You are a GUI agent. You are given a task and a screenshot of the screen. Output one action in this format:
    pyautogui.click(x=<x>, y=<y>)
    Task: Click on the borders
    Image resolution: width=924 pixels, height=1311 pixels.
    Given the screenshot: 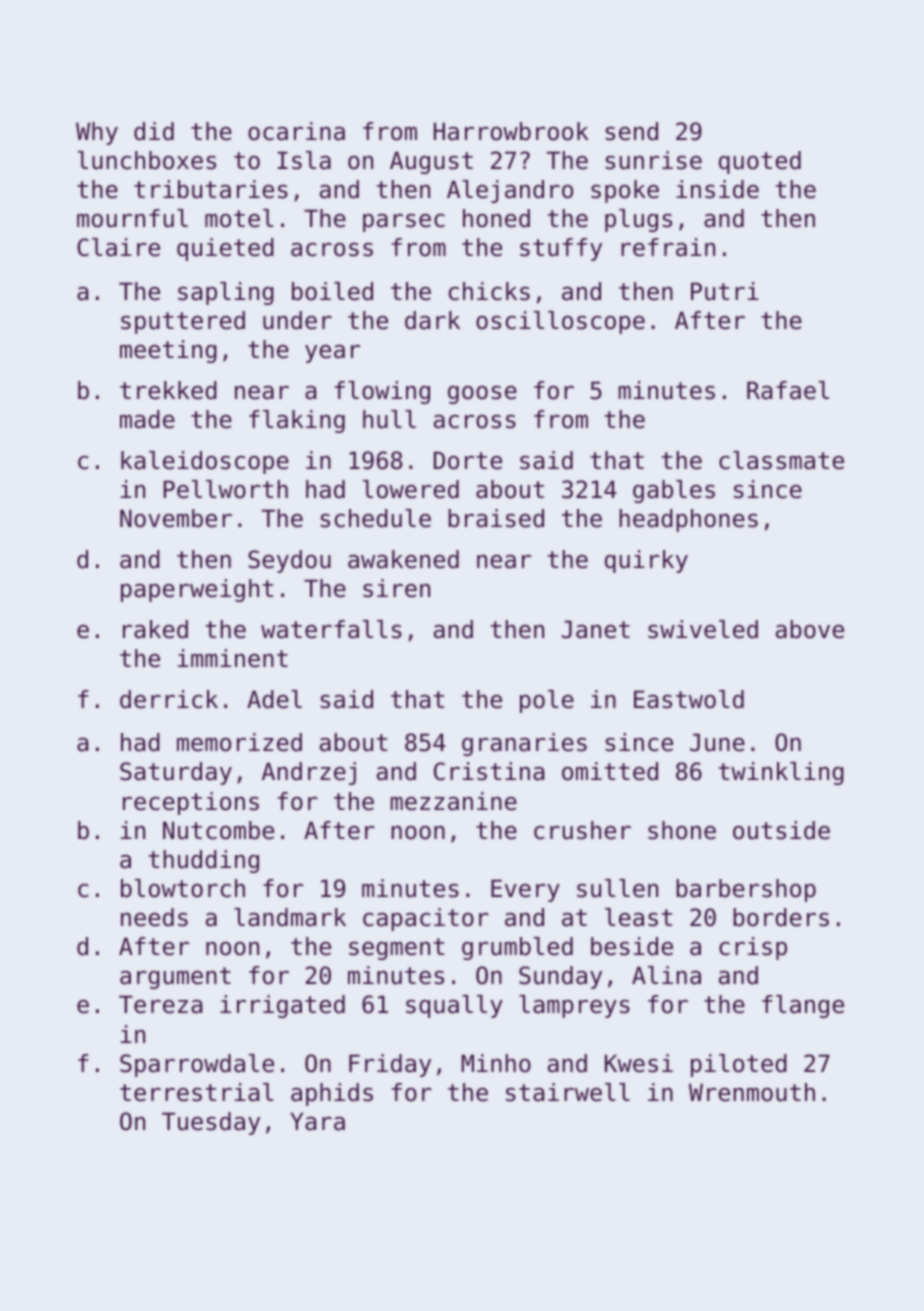 What is the action you would take?
    pyautogui.click(x=781, y=917)
